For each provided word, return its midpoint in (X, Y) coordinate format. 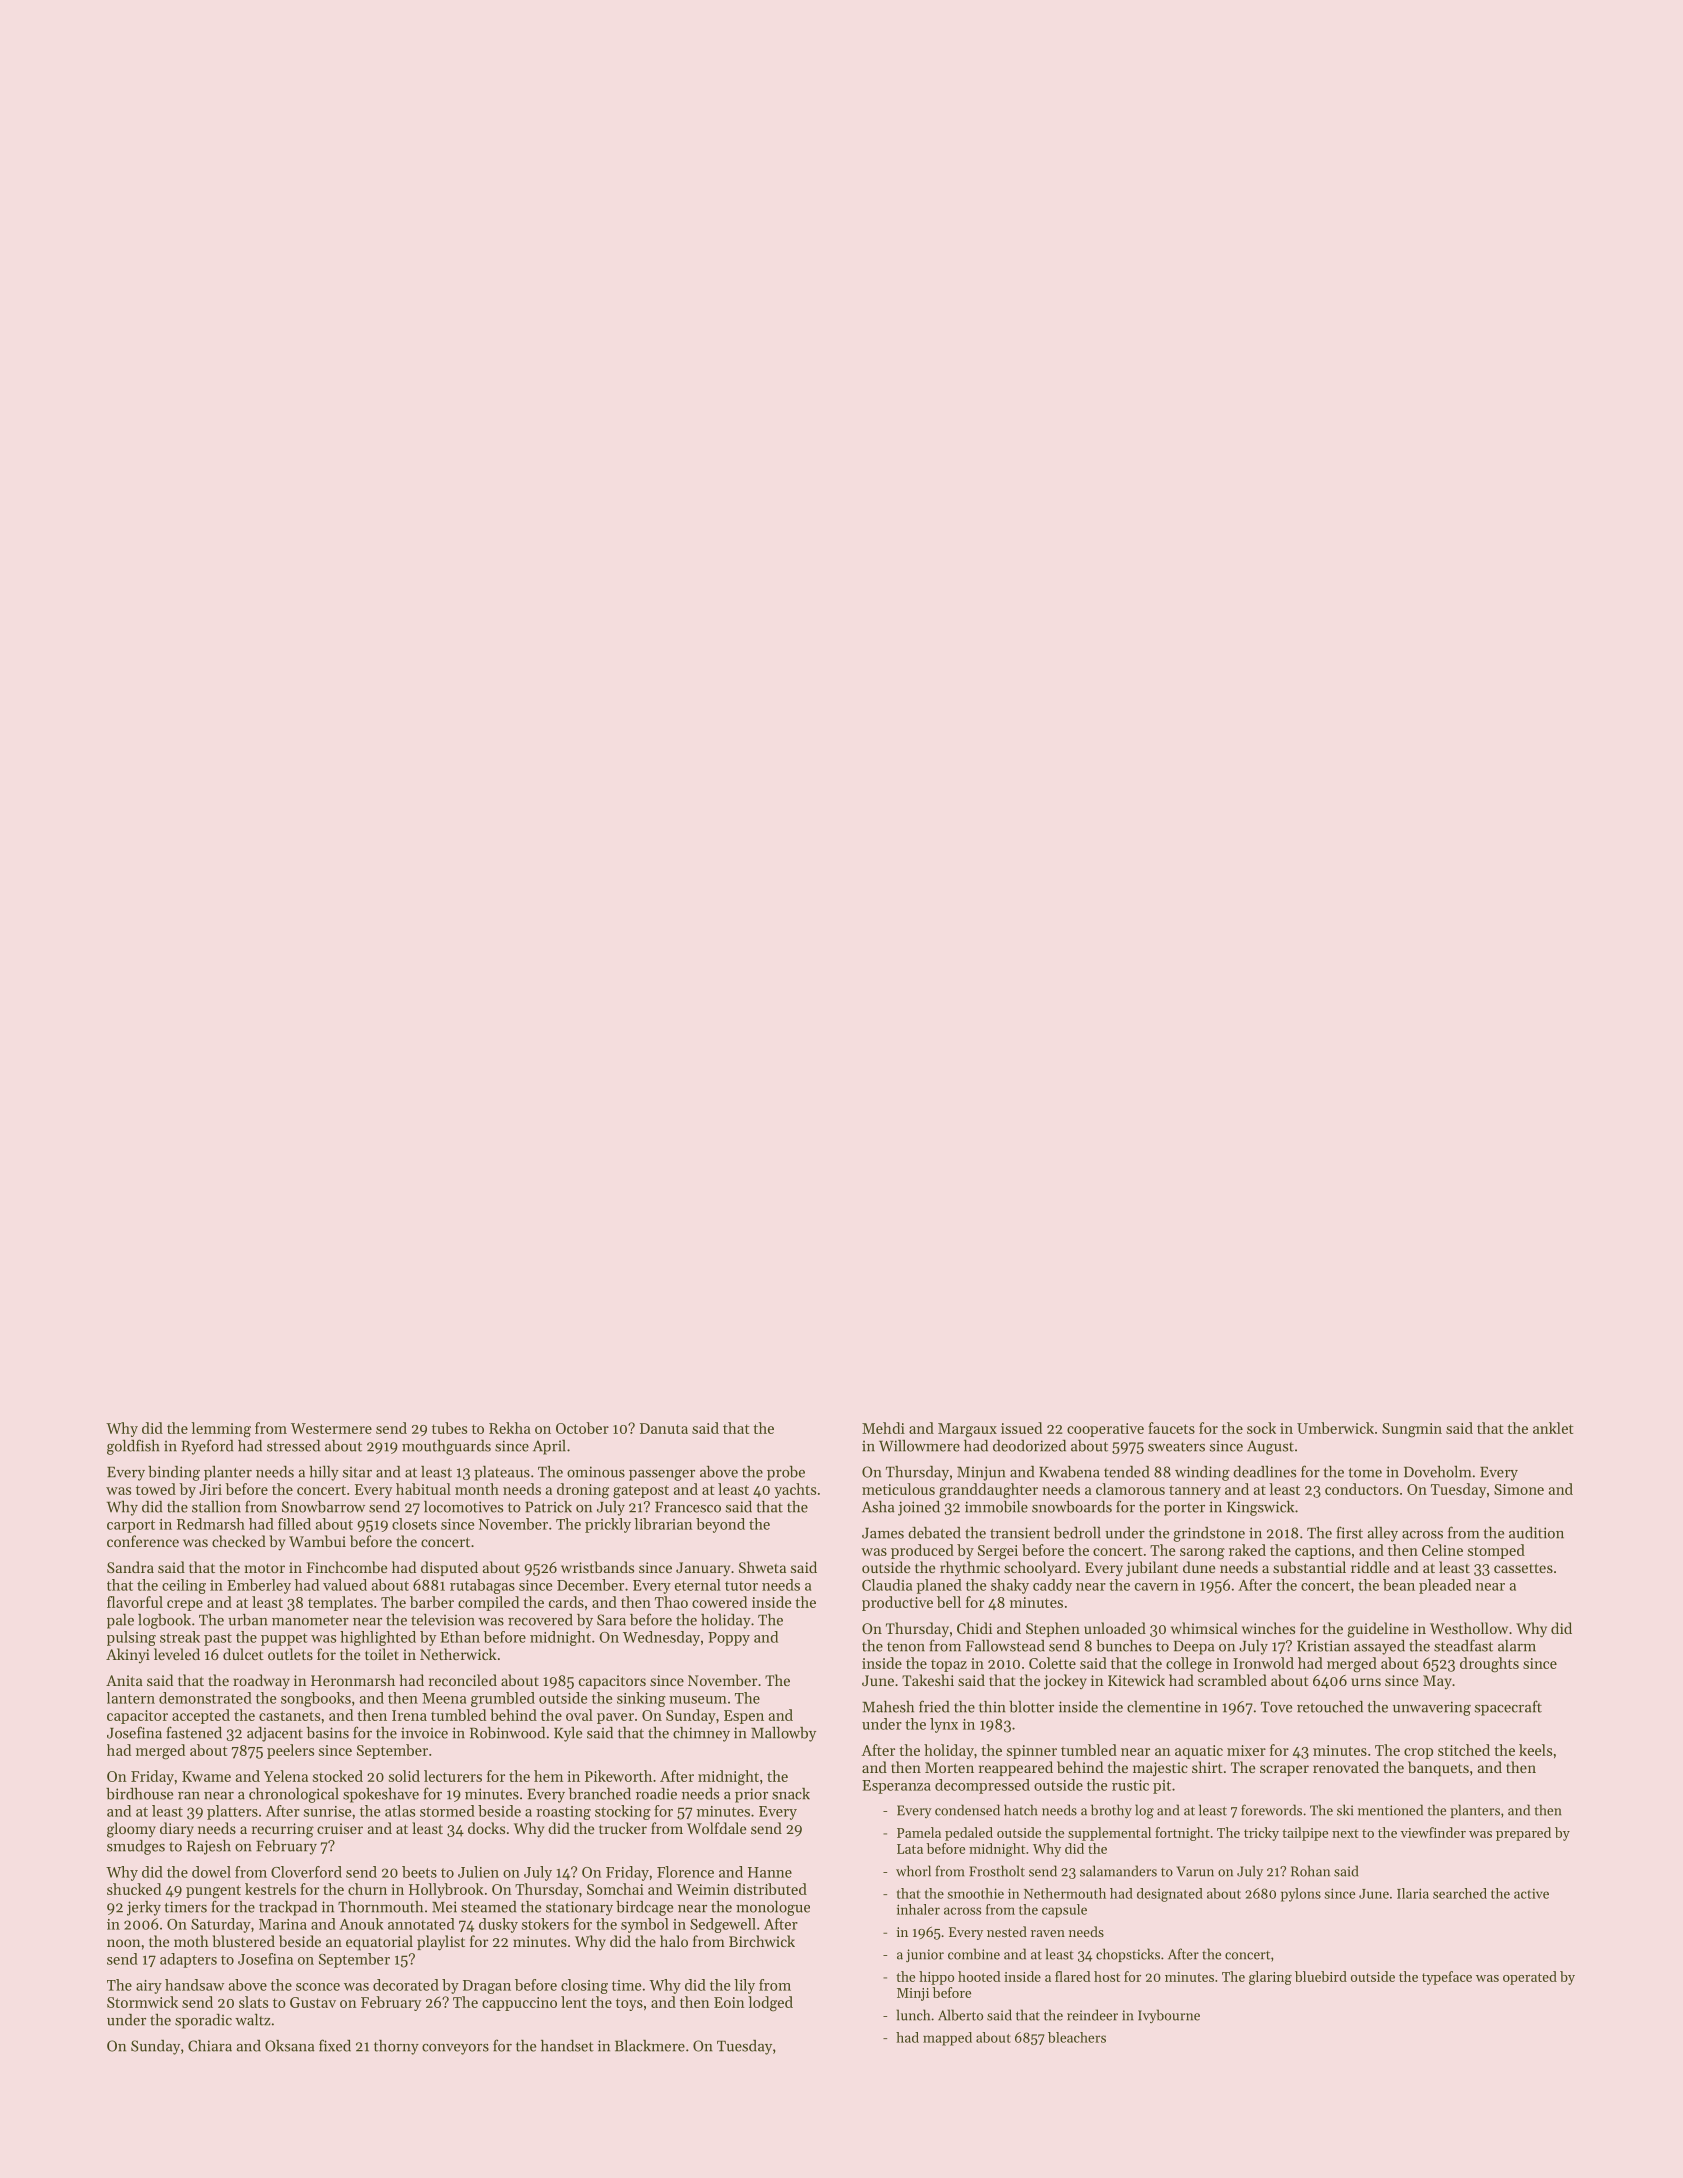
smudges (136, 1847)
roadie (656, 1794)
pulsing (131, 1638)
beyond (720, 1525)
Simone (1519, 1489)
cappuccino (519, 2004)
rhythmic (970, 1568)
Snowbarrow (323, 1507)
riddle (1370, 1567)
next (1345, 1833)
